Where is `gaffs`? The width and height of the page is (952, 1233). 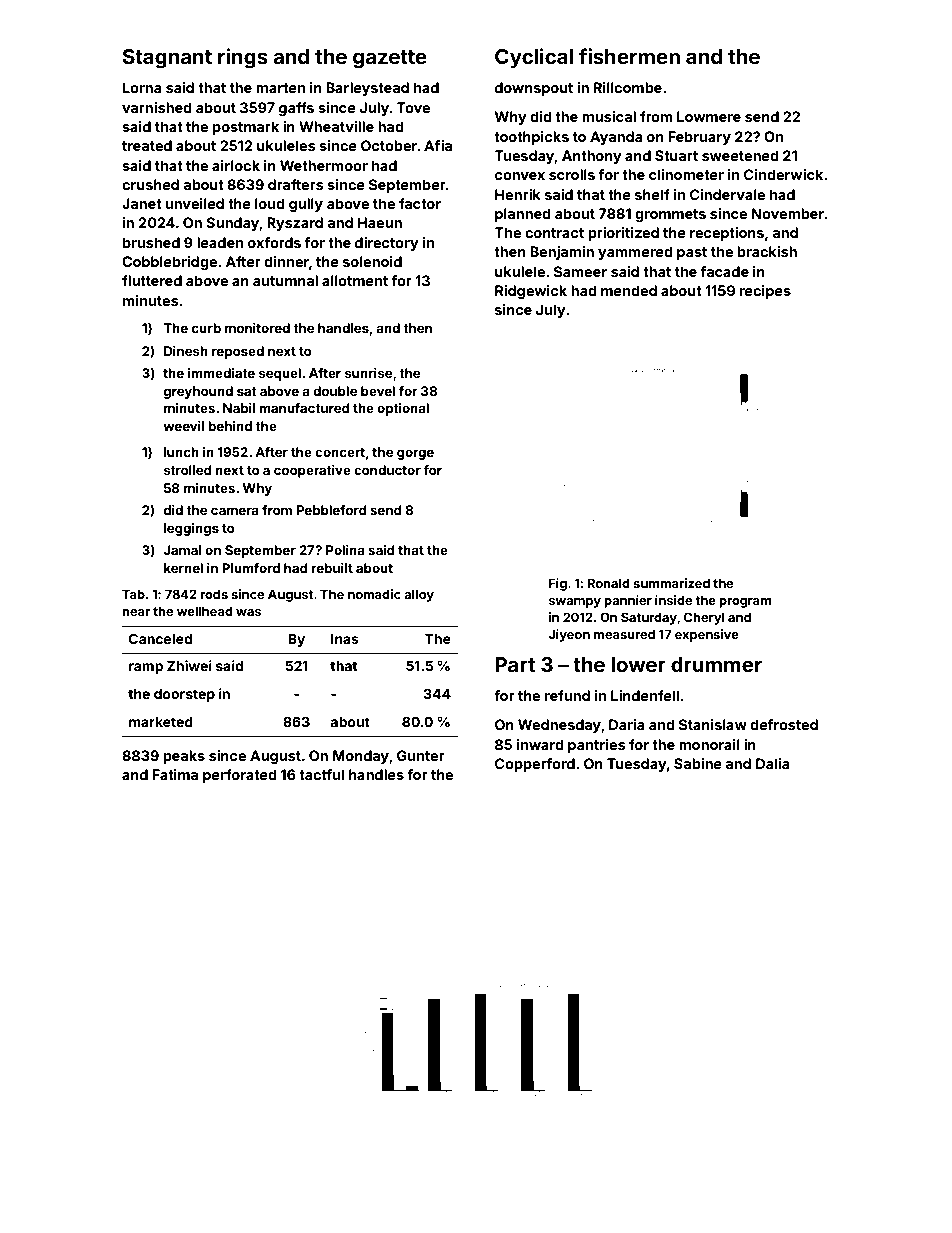
gaffs is located at coordinates (296, 109).
